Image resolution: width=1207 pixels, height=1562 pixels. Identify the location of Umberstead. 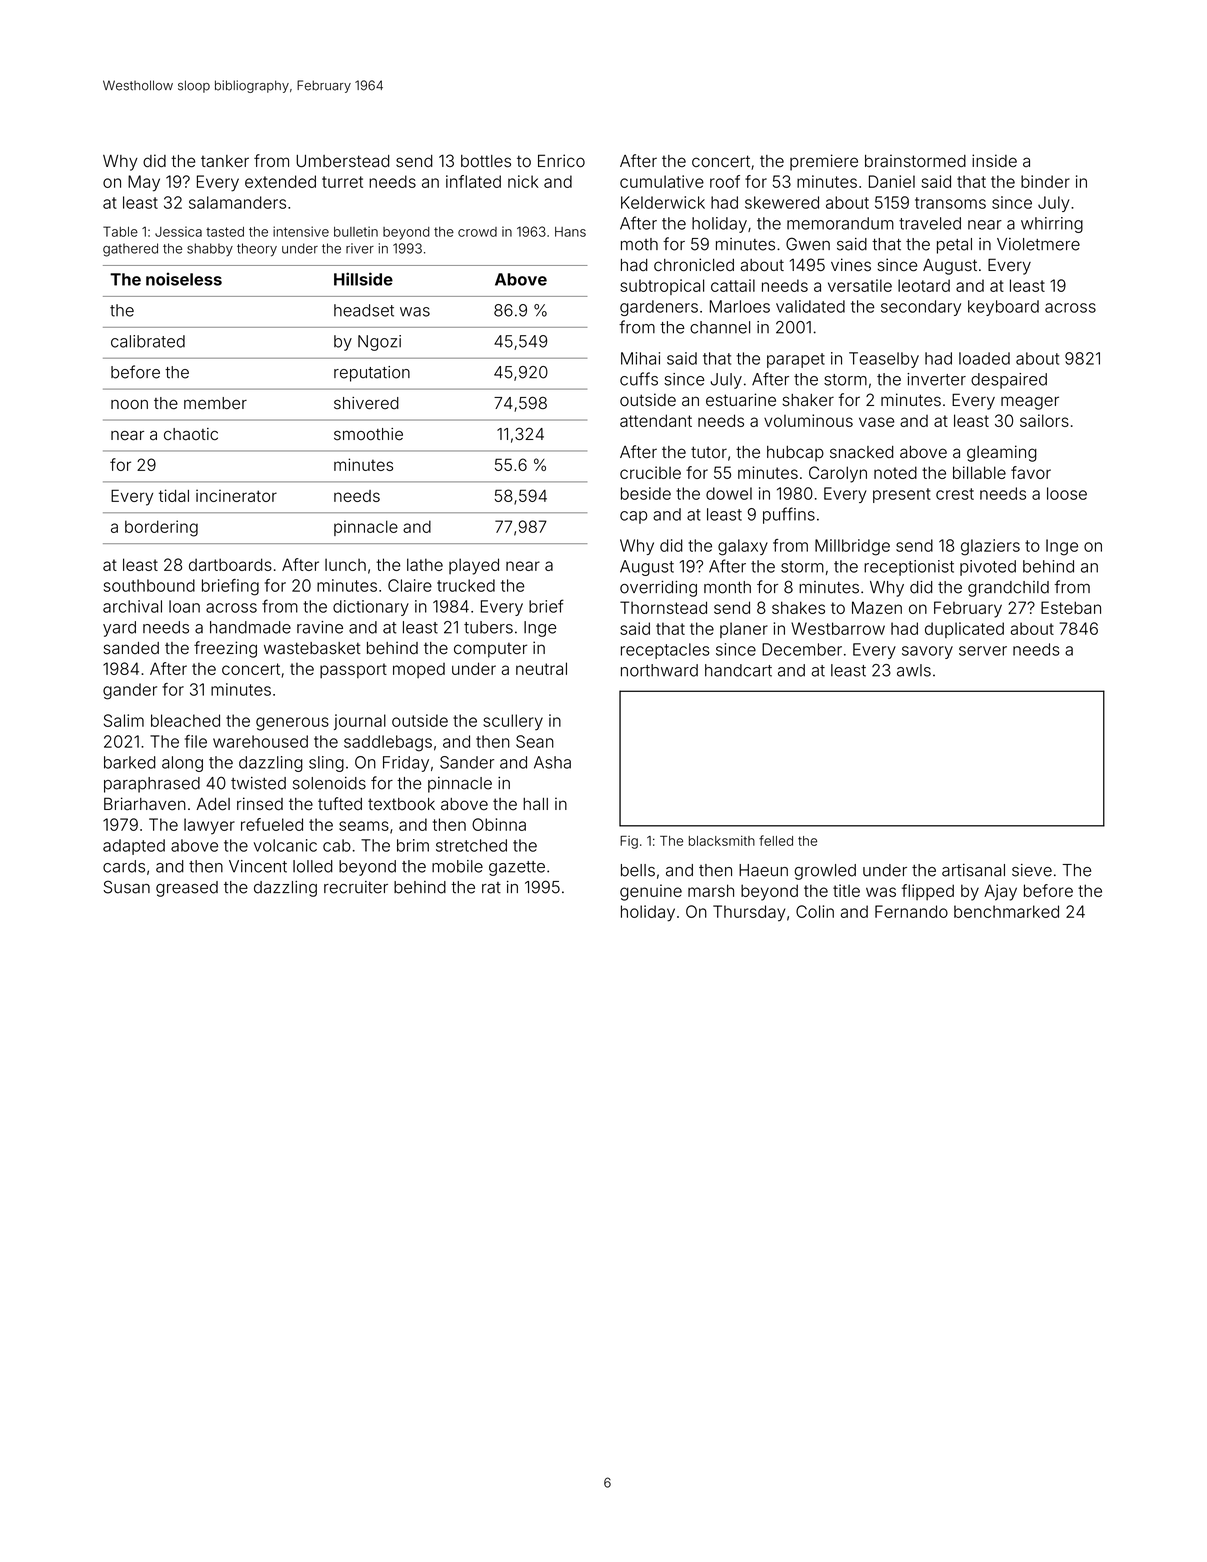
(343, 161).
